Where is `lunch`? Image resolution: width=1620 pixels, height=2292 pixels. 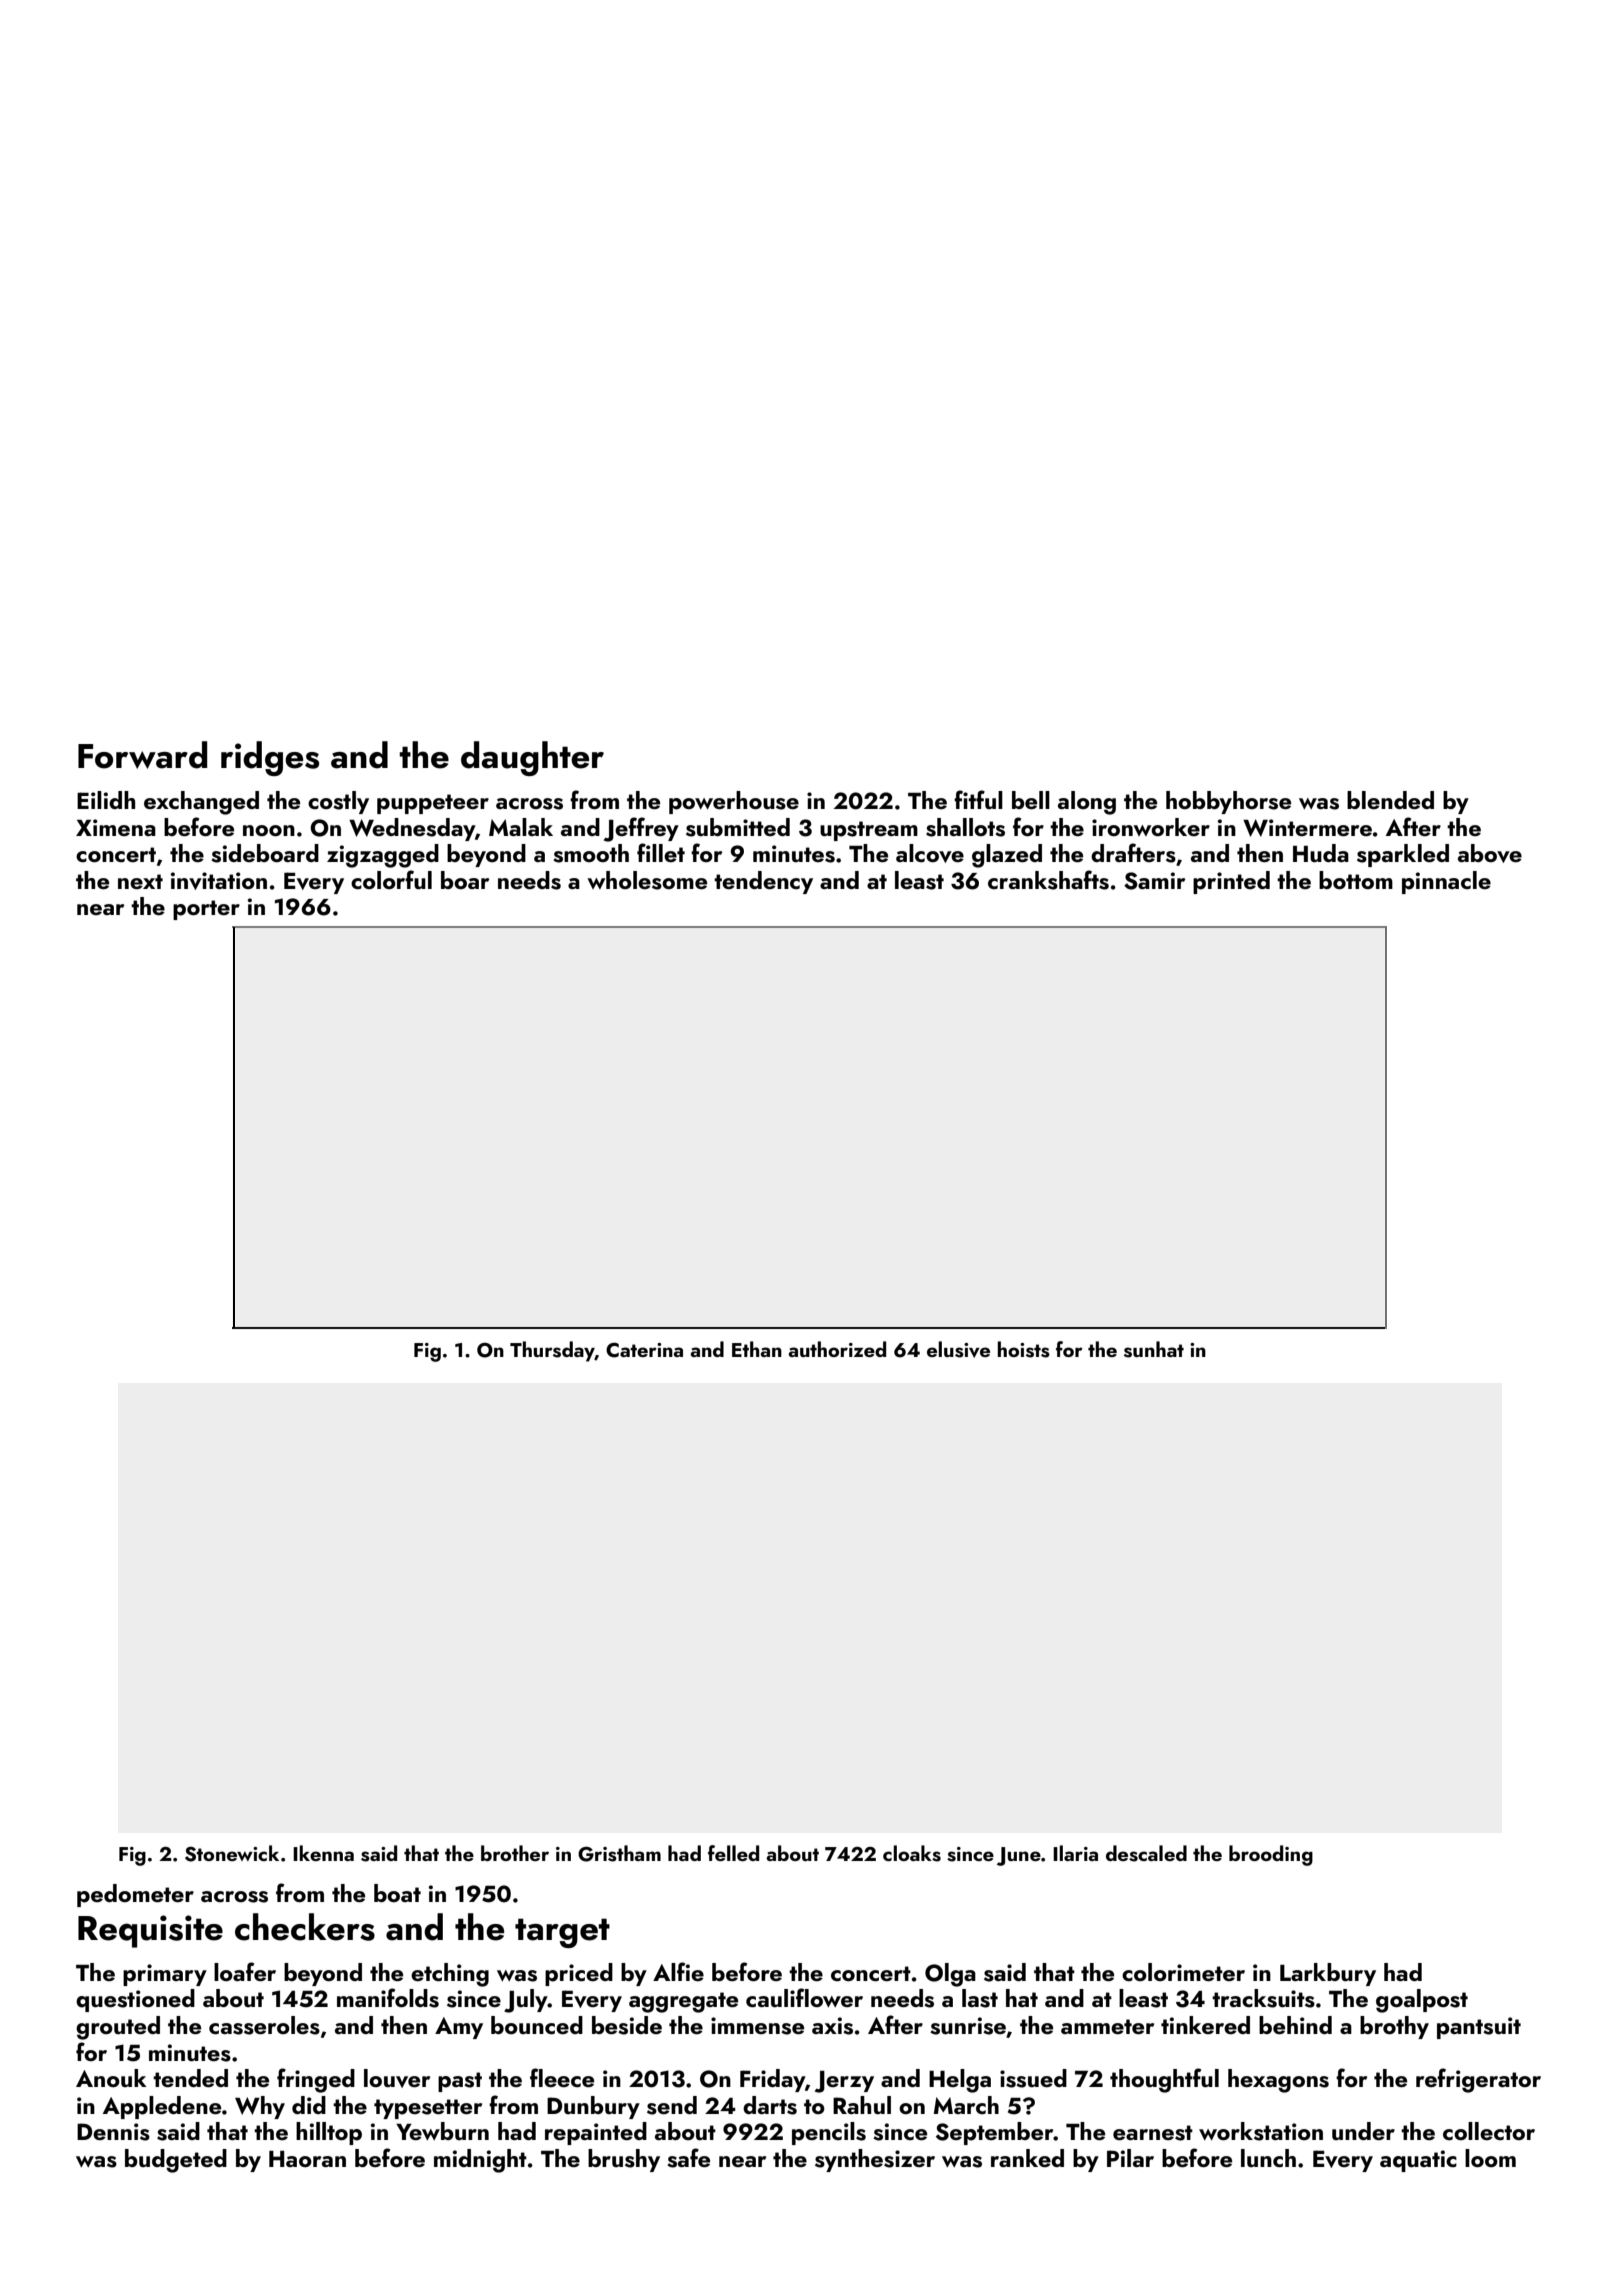 lunch is located at coordinates (1268, 2158).
